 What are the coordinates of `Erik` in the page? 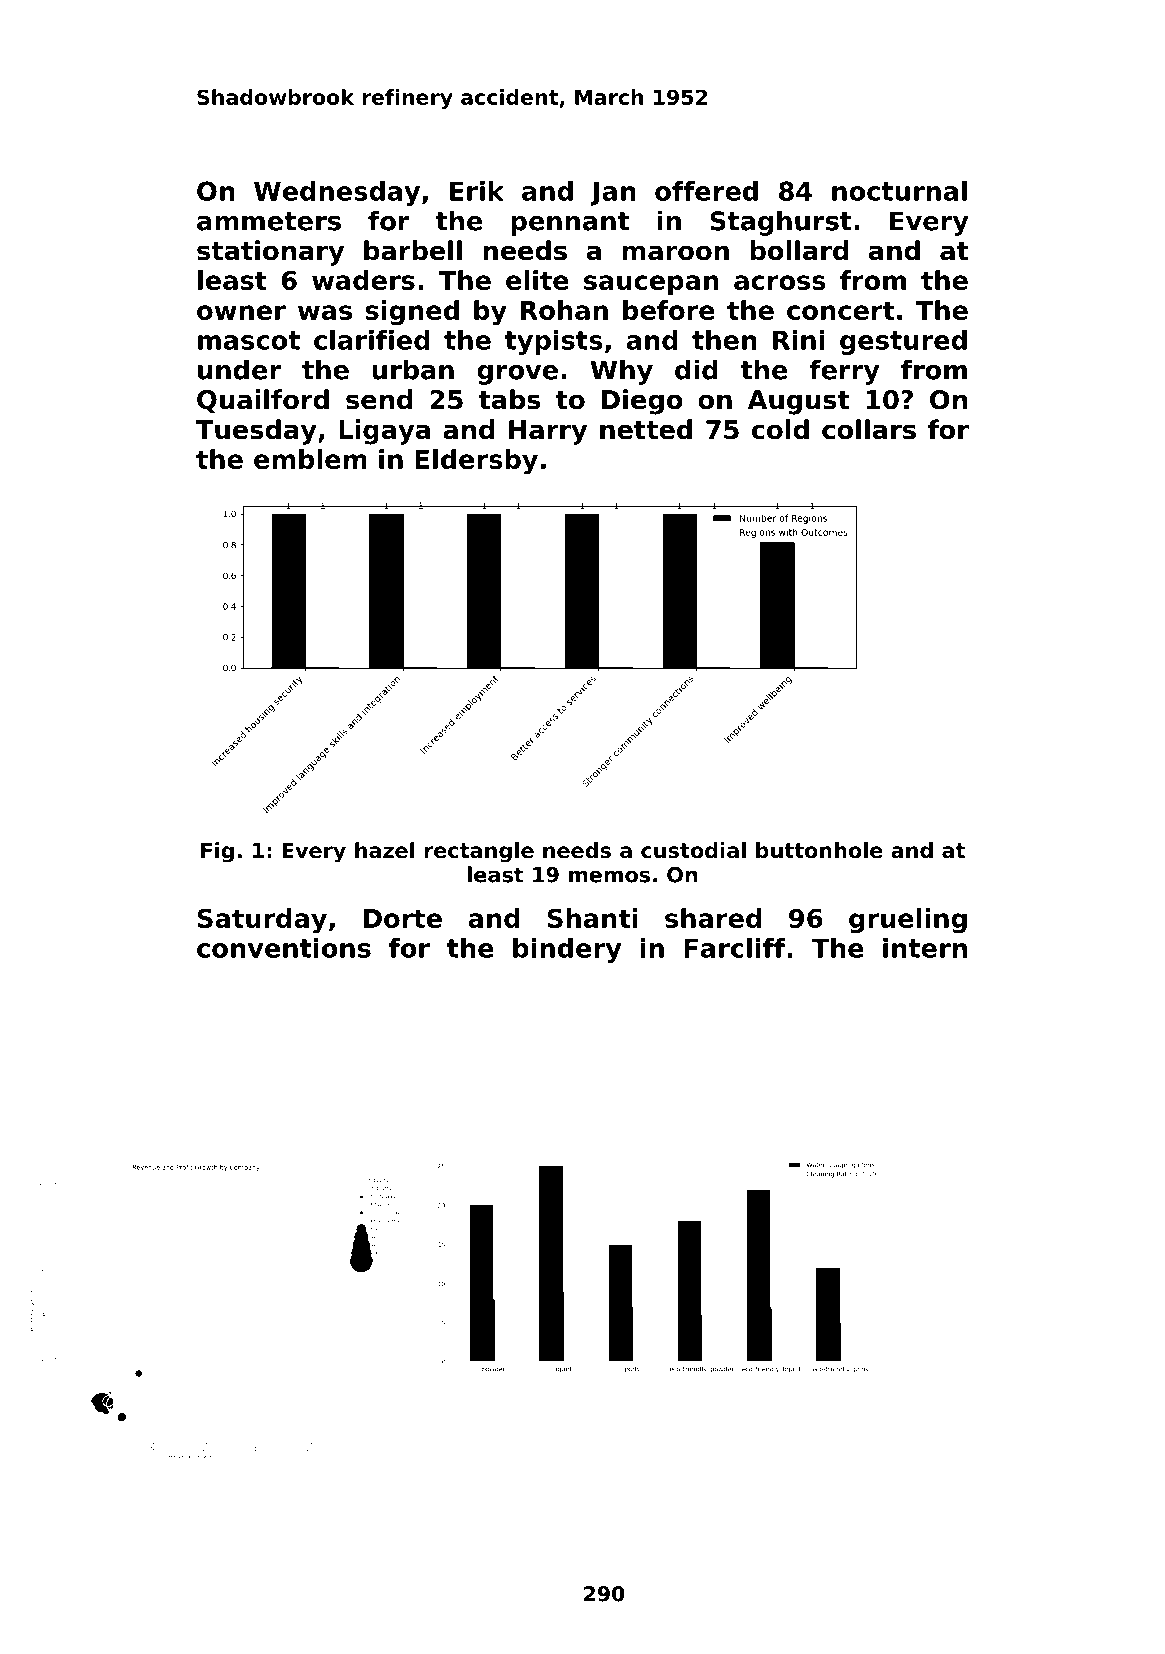 It's located at (477, 191).
